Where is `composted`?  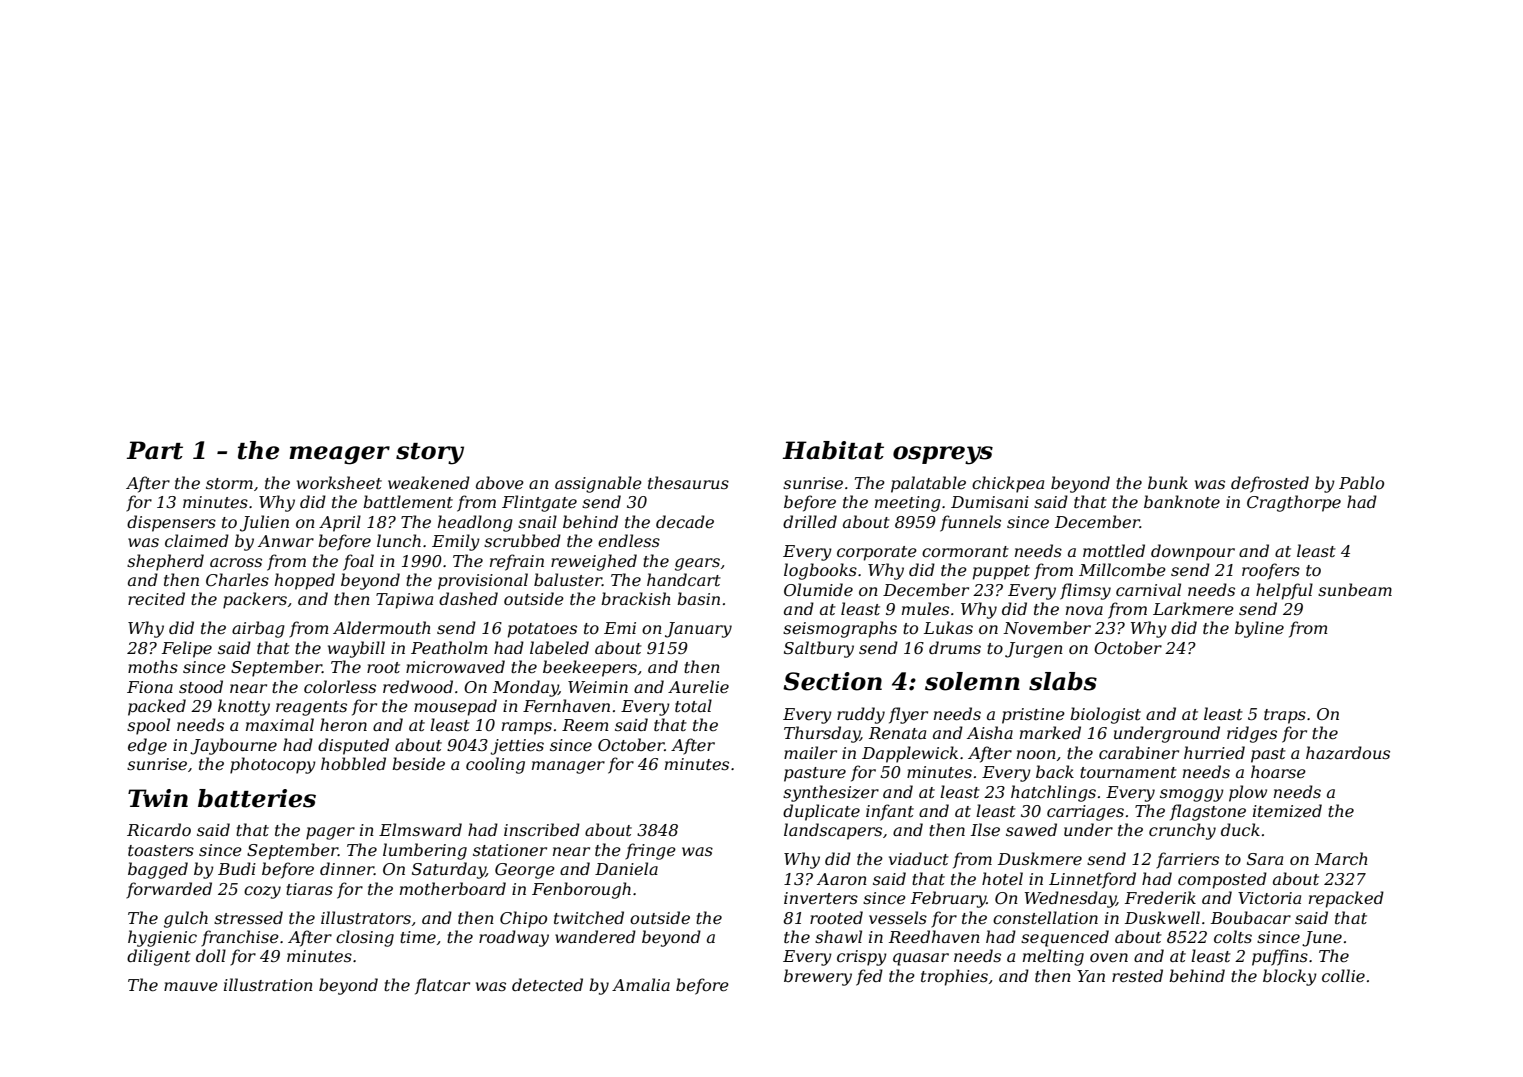 composted is located at coordinates (1222, 880).
